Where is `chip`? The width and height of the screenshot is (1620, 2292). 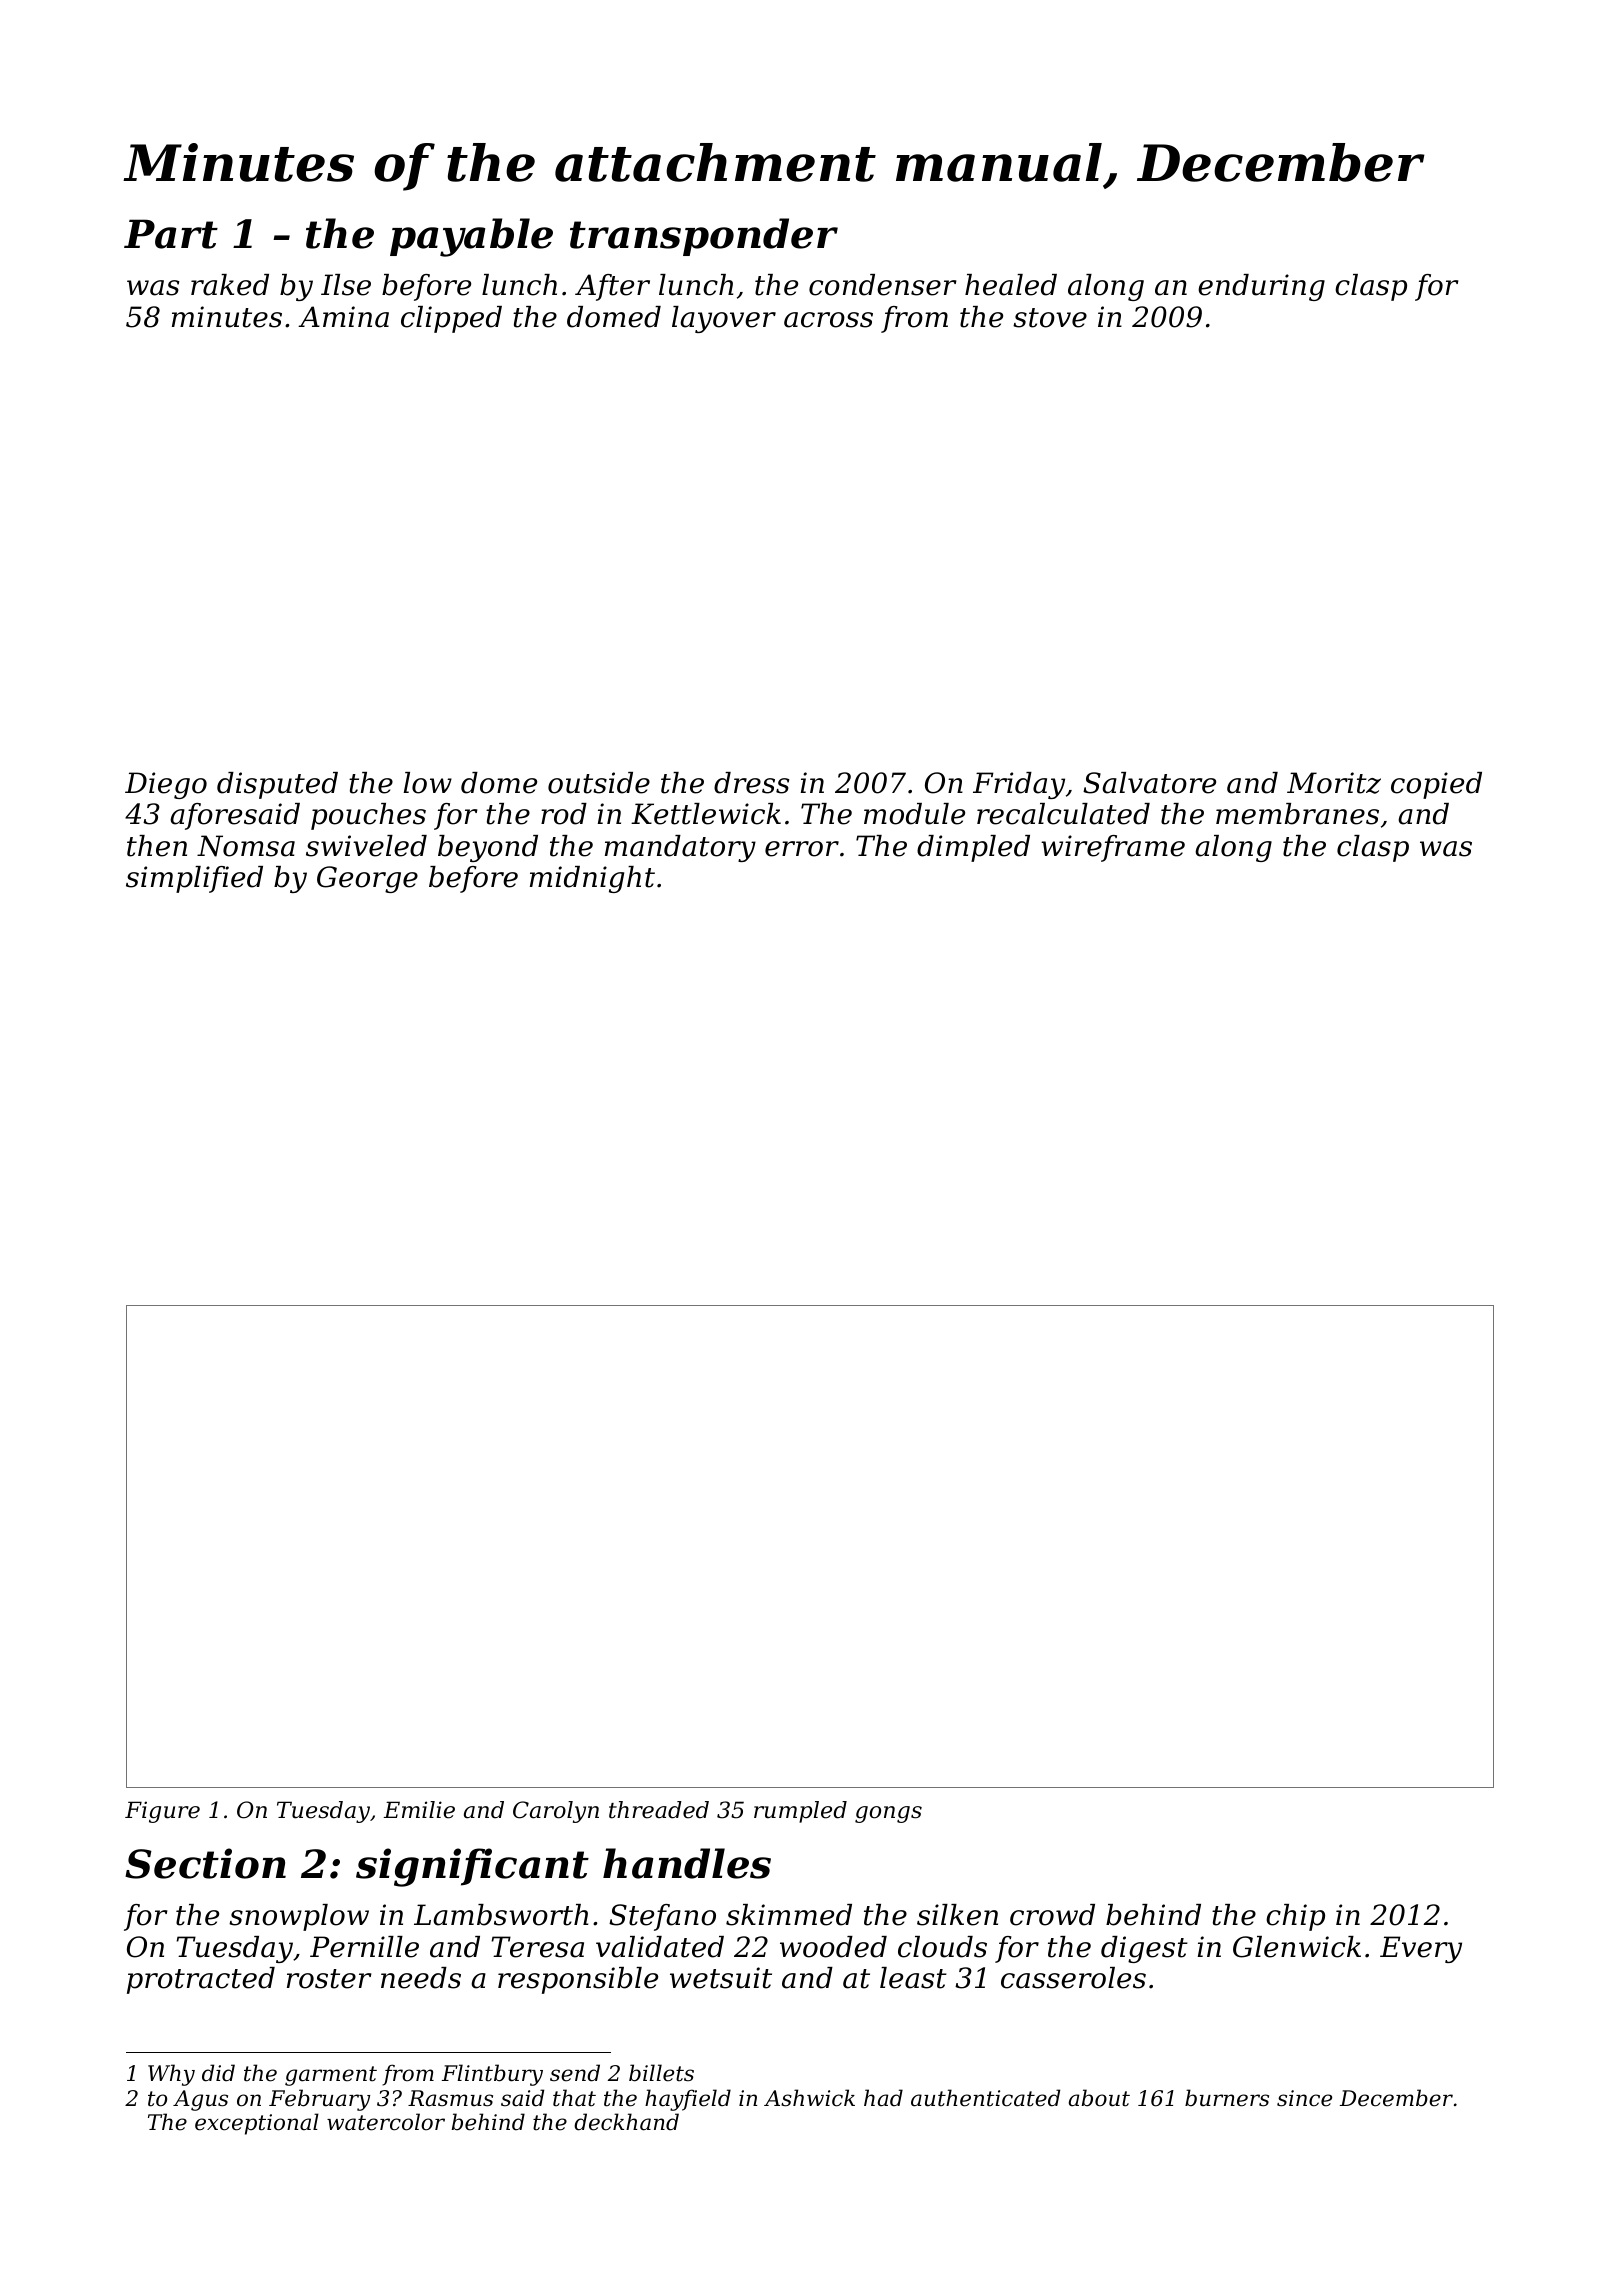 chip is located at coordinates (1295, 1917).
